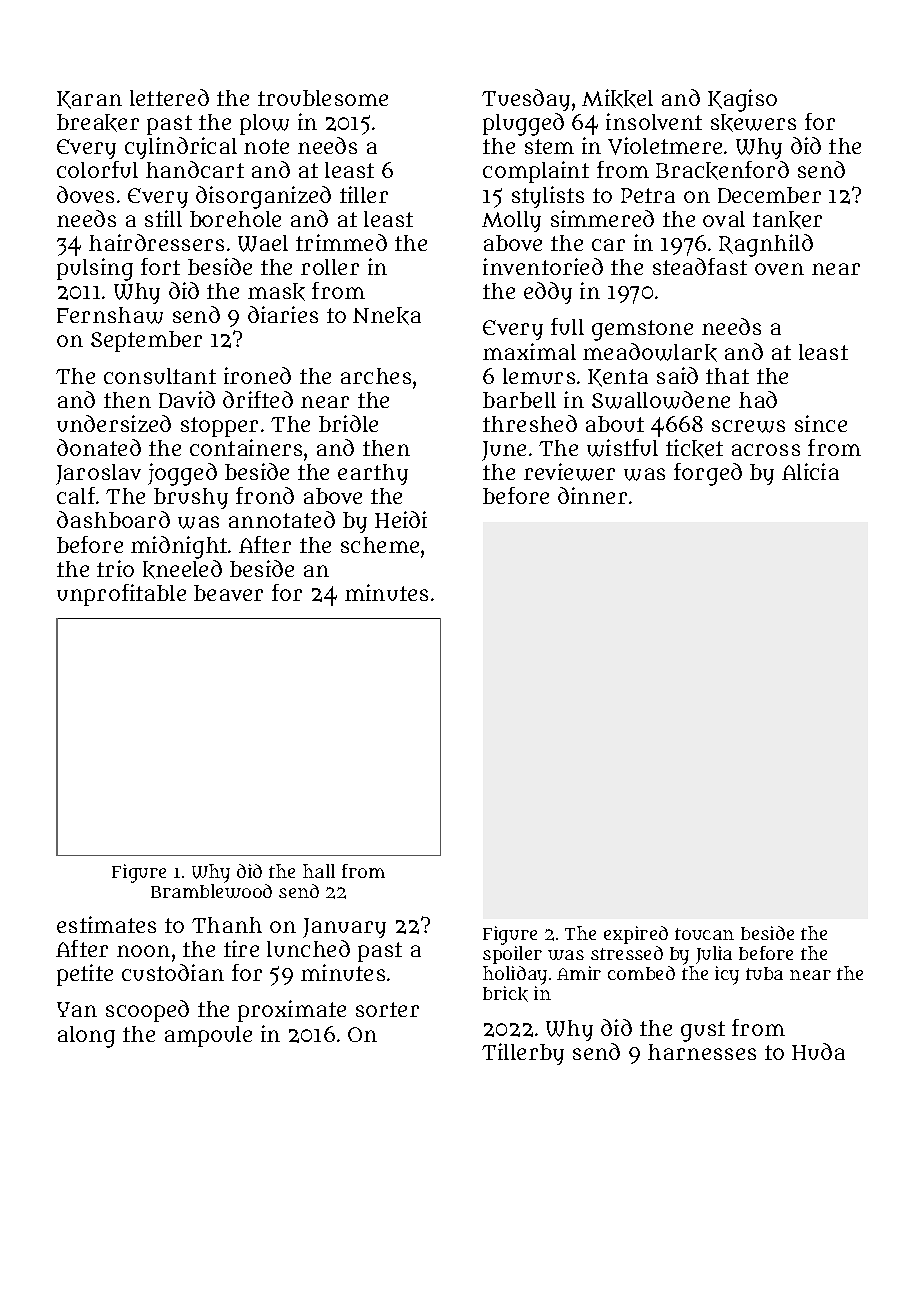 Image resolution: width=924 pixels, height=1314 pixels. What do you see at coordinates (376, 376) in the document?
I see `arches` at bounding box center [376, 376].
